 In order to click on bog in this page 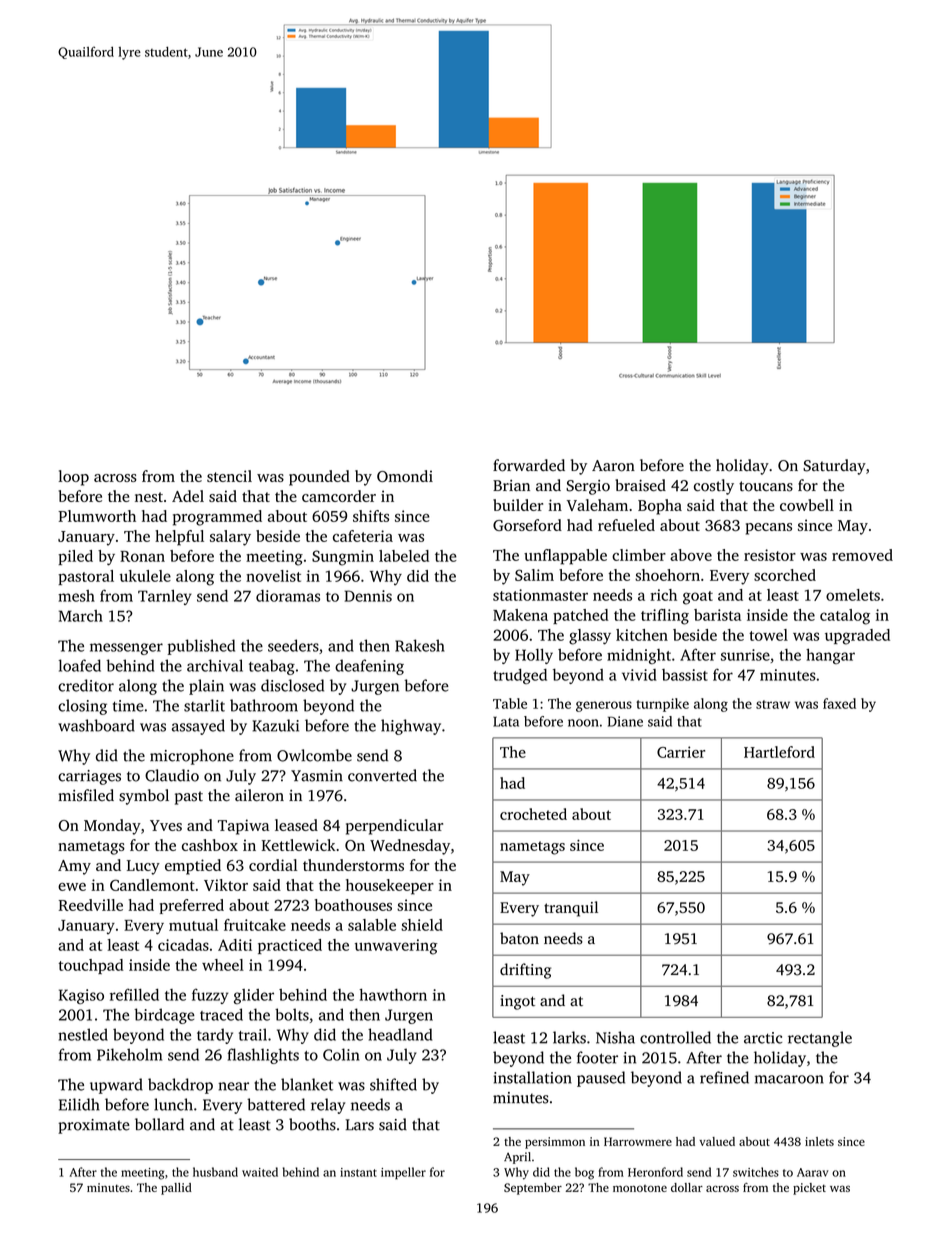, I will do `click(584, 1173)`.
